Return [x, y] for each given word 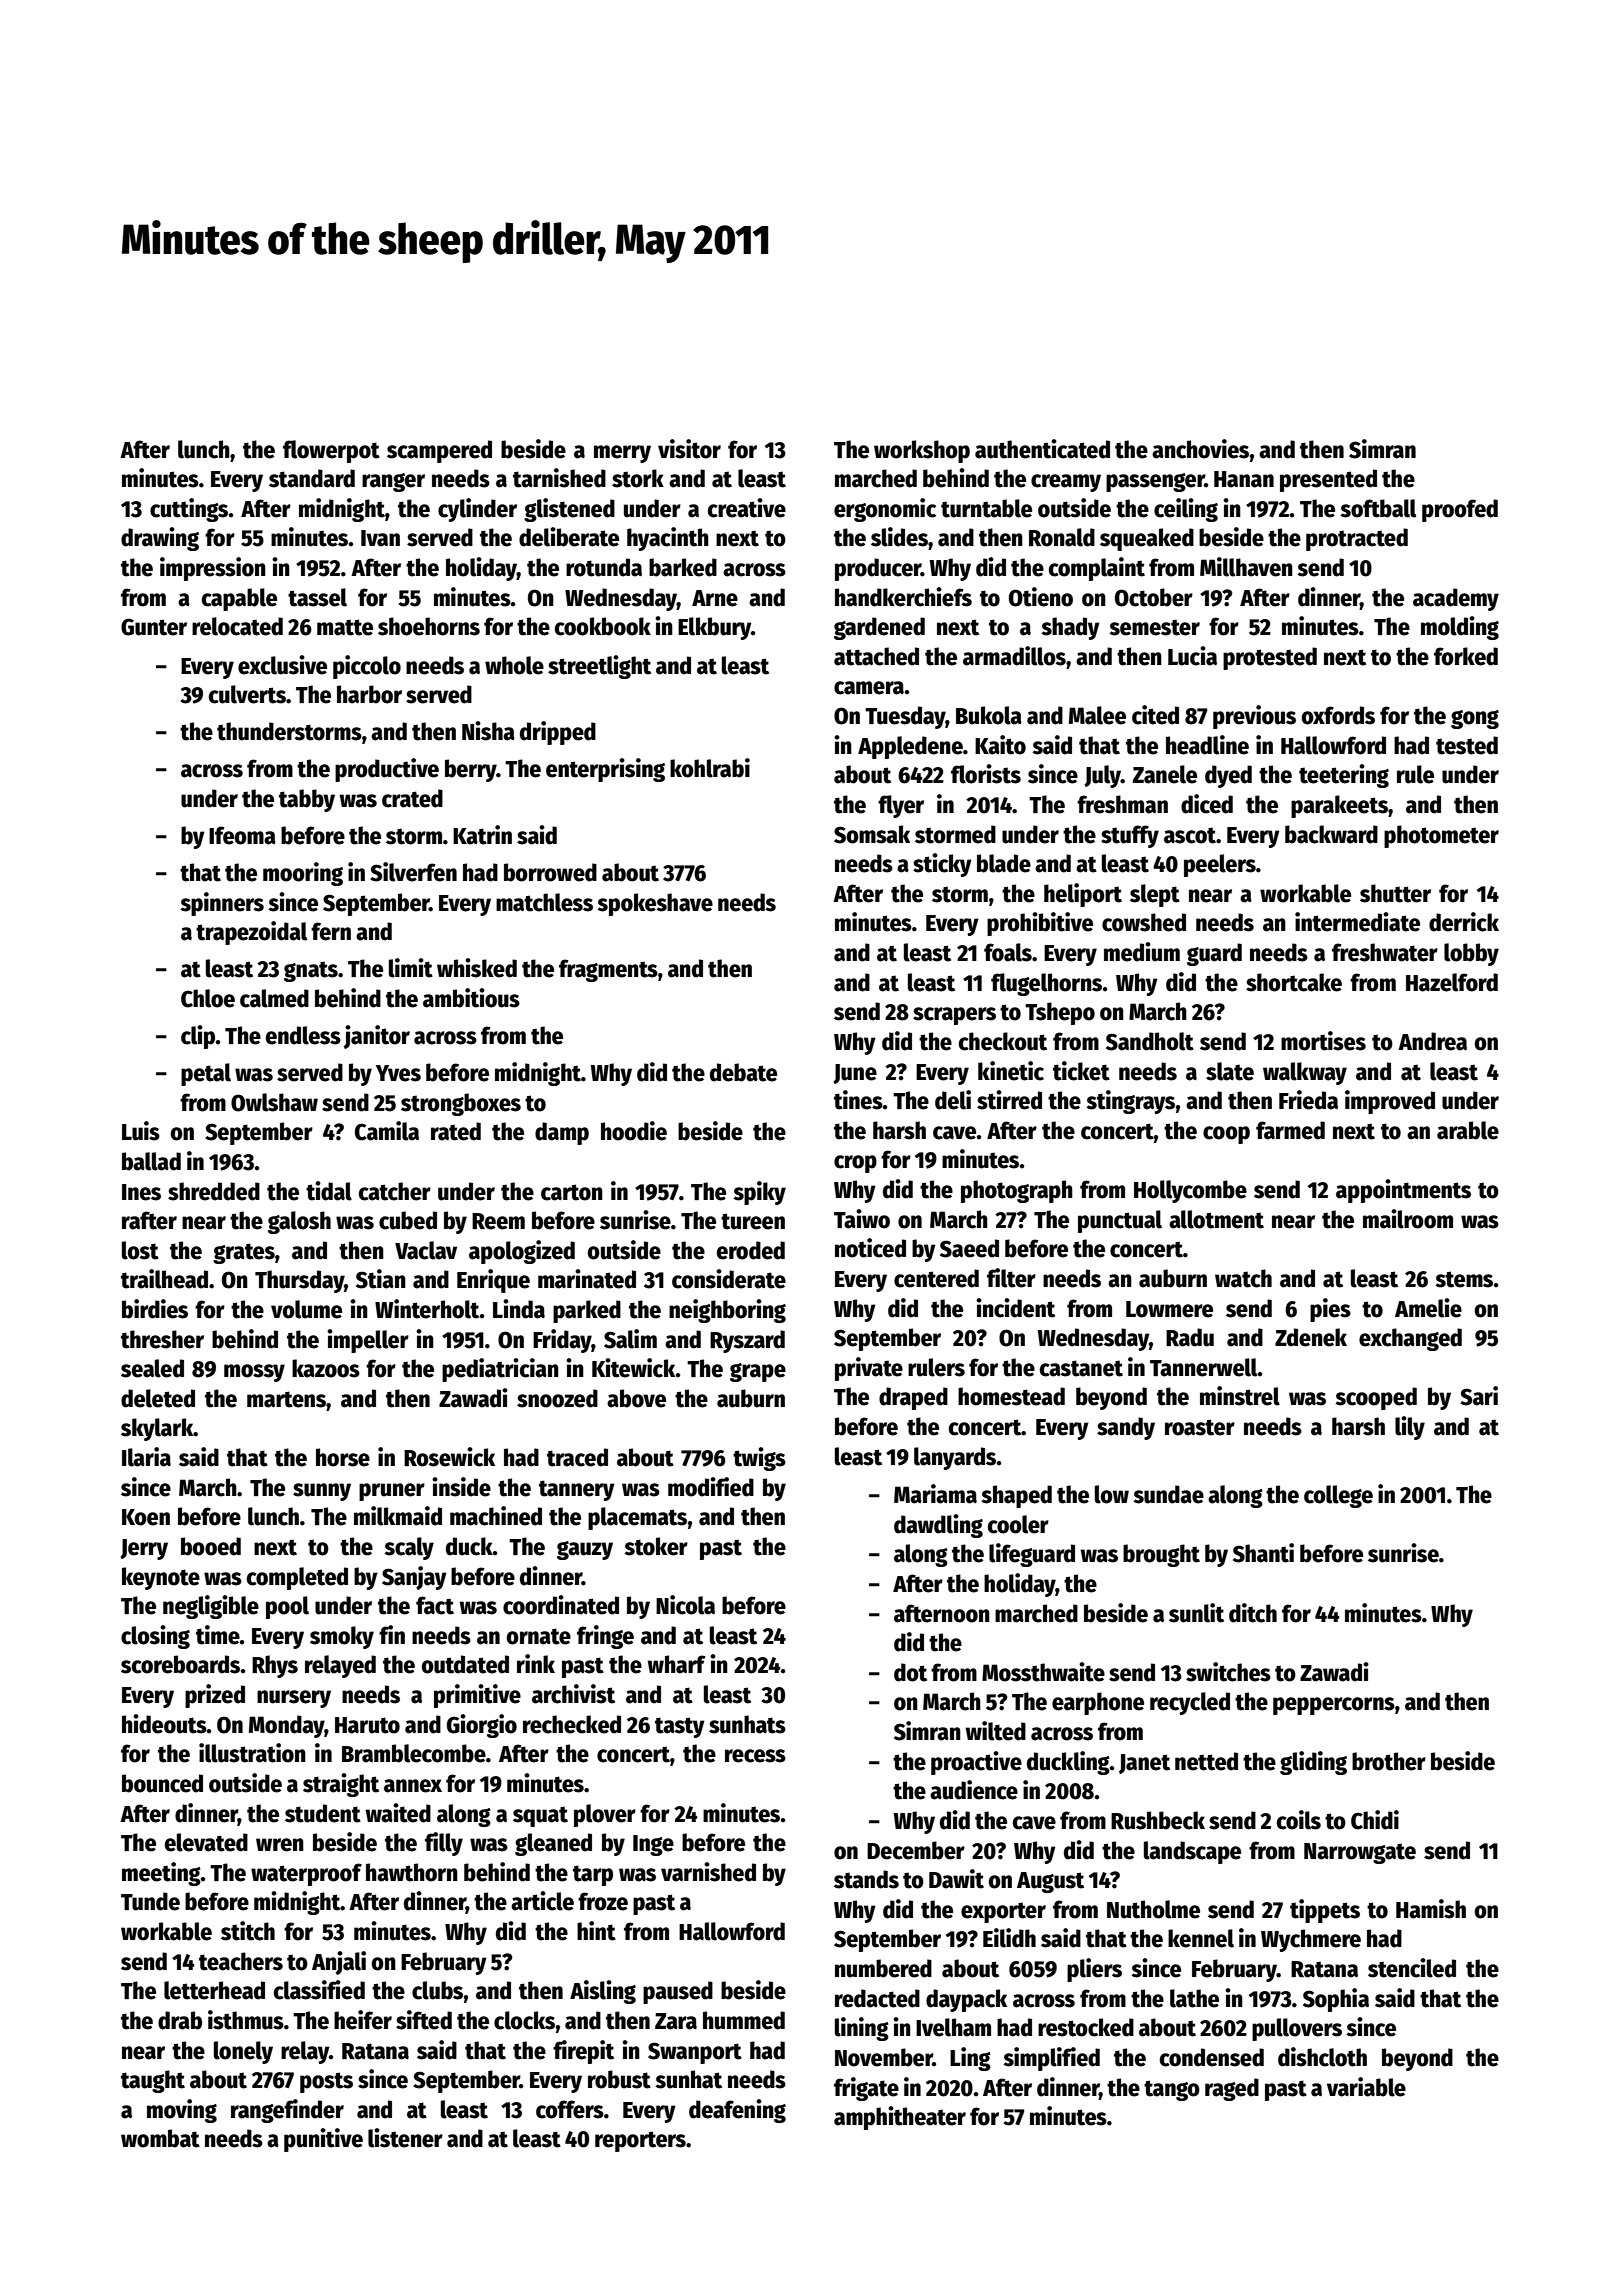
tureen [753, 1221]
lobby [1471, 954]
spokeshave [655, 904]
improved [1390, 1102]
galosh [299, 1222]
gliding [1313, 1763]
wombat [160, 2138]
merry [622, 454]
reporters [640, 2141]
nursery [294, 1699]
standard [312, 478]
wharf [676, 1664]
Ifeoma [242, 835]
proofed [1460, 510]
